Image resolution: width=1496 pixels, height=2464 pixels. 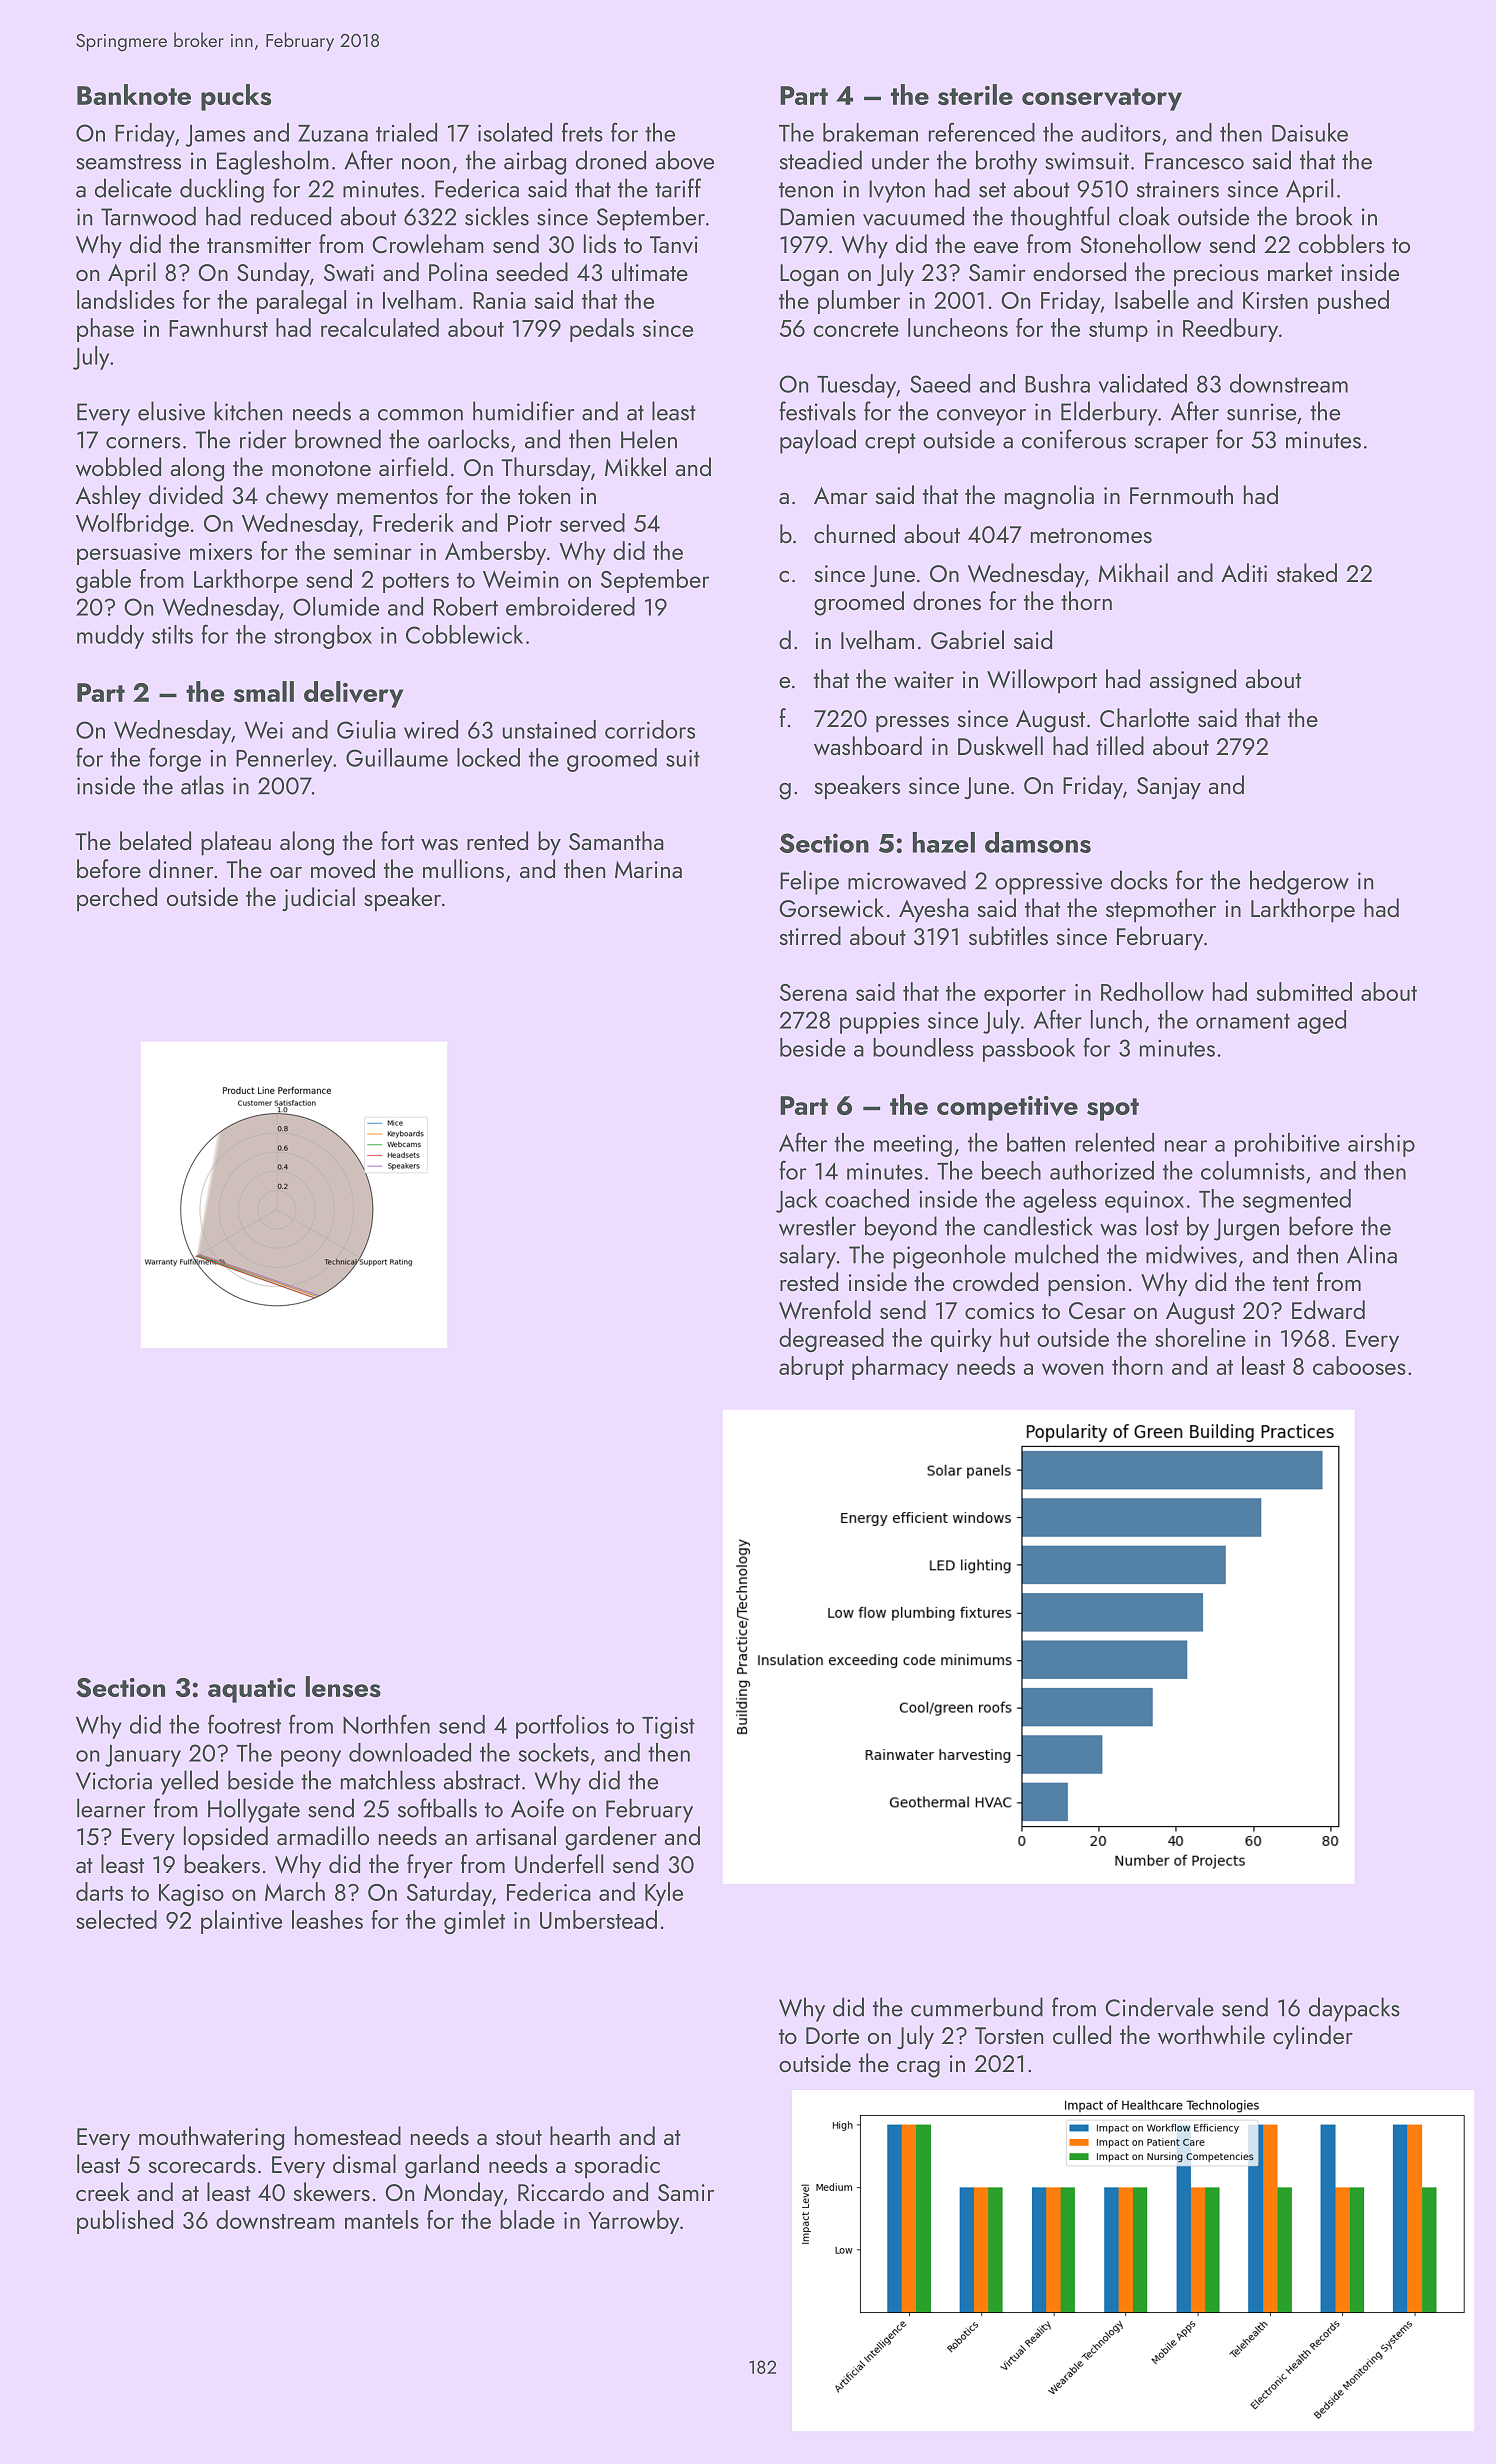 What do you see at coordinates (155, 840) in the document?
I see `belated` at bounding box center [155, 840].
